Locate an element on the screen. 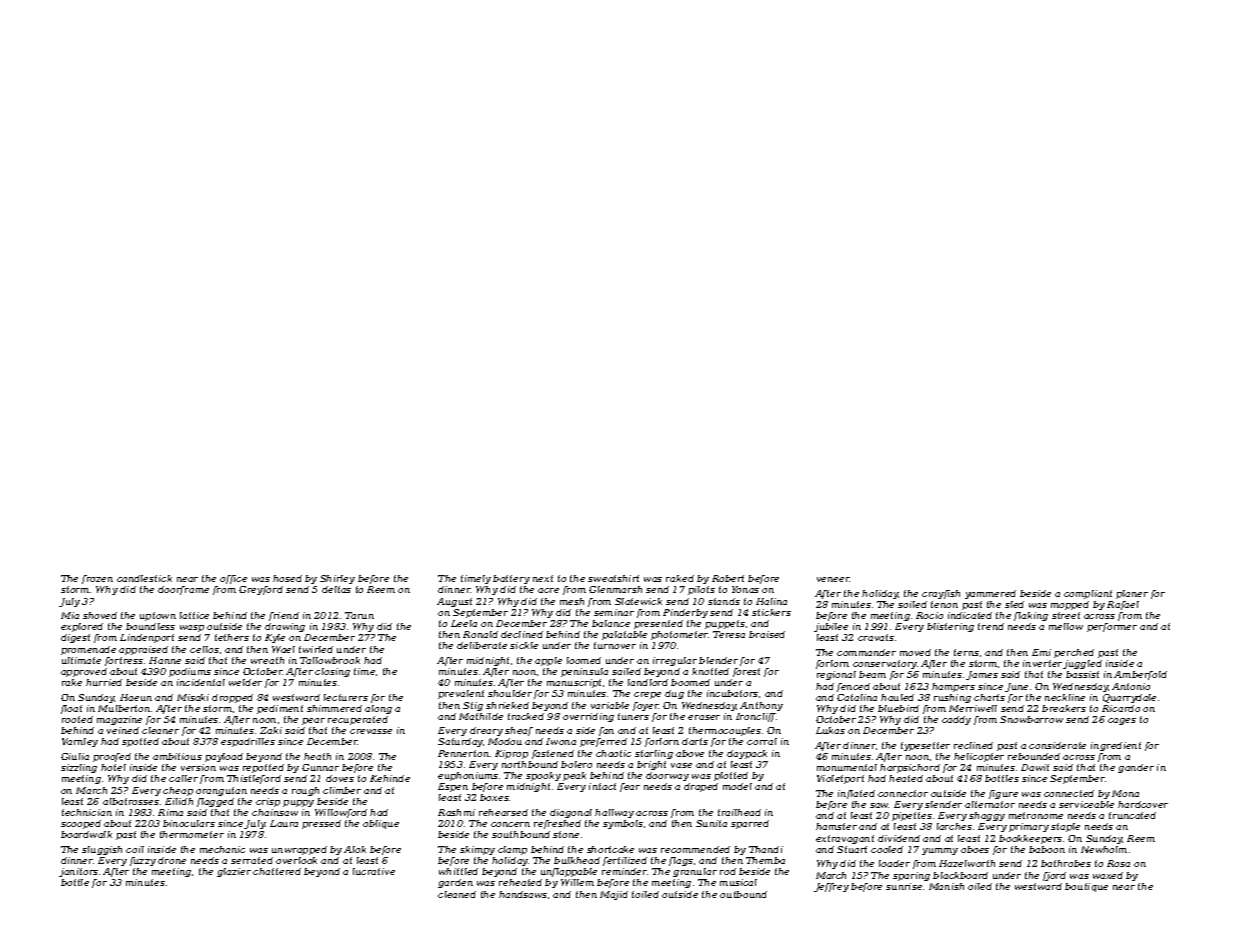 This screenshot has width=1233, height=952. veneer is located at coordinates (833, 579).
